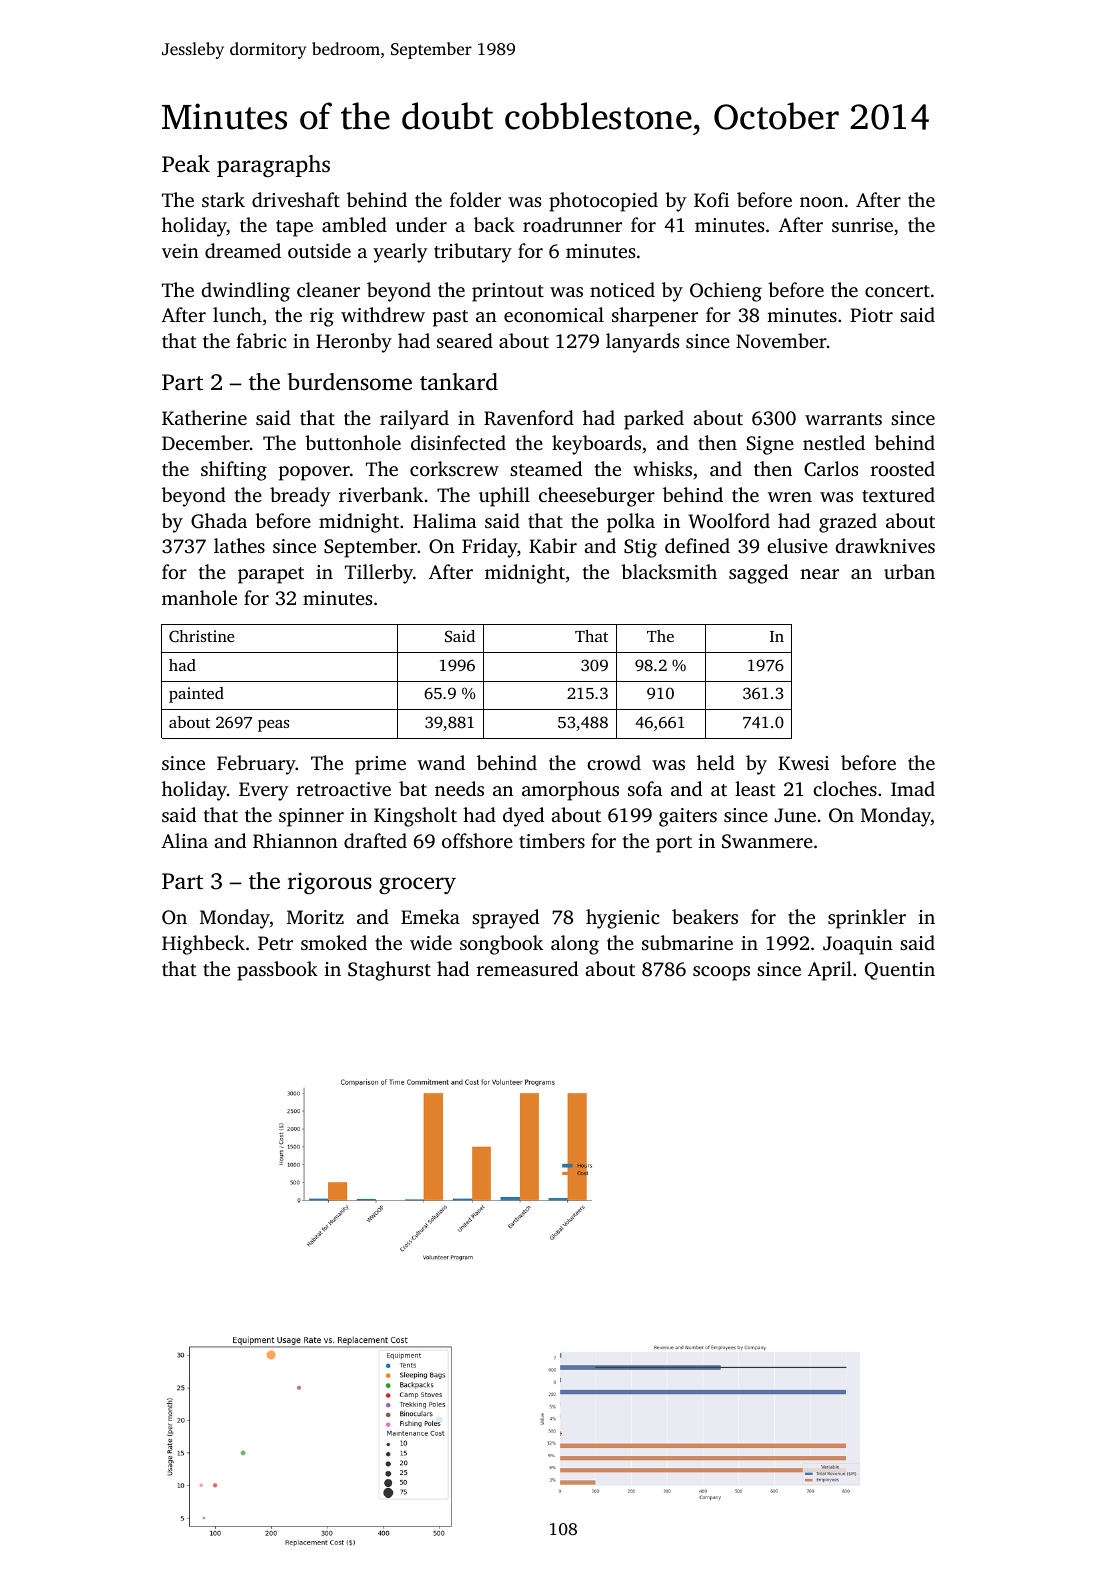  Describe the element at coordinates (862, 225) in the screenshot. I see `sunrise` at that location.
